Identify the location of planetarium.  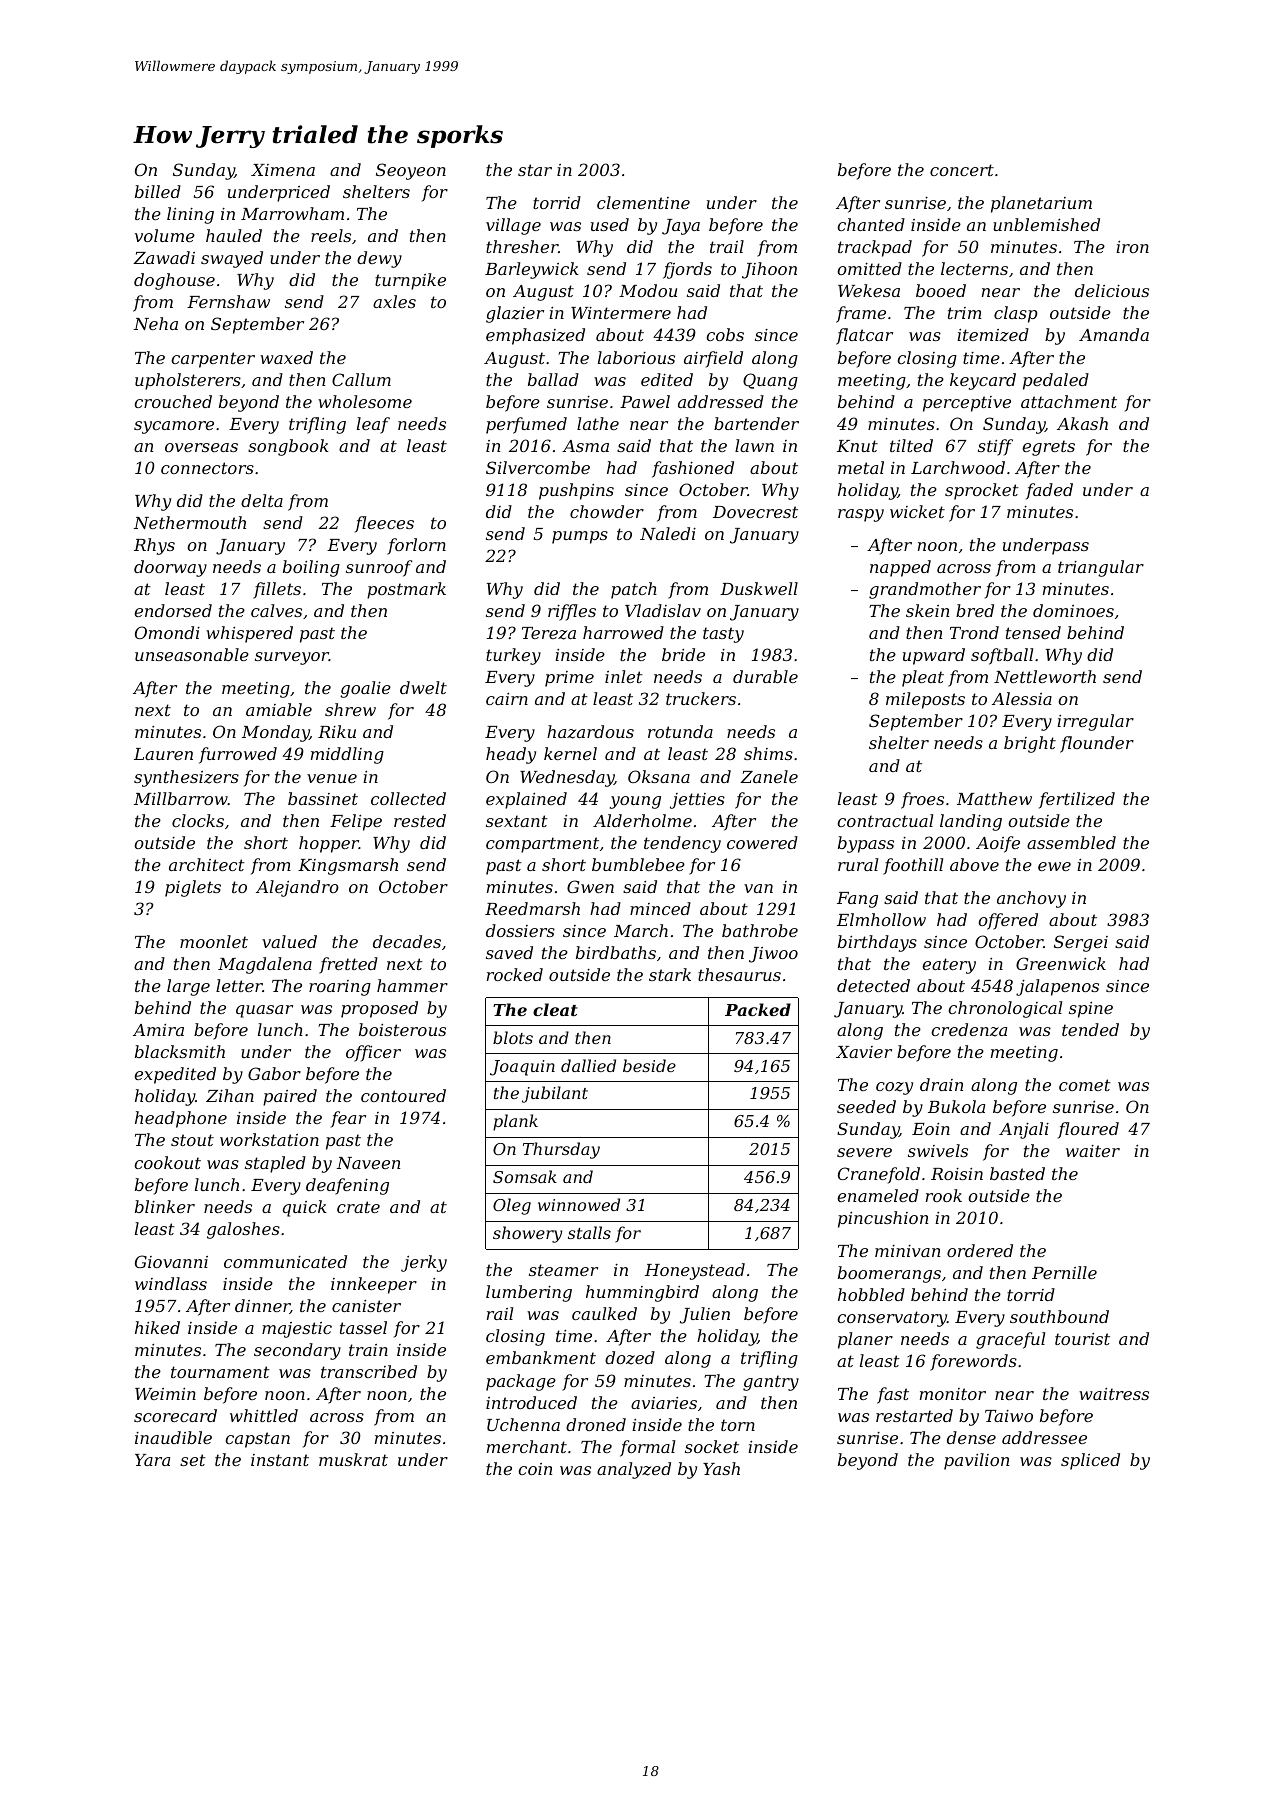
(1041, 204).
